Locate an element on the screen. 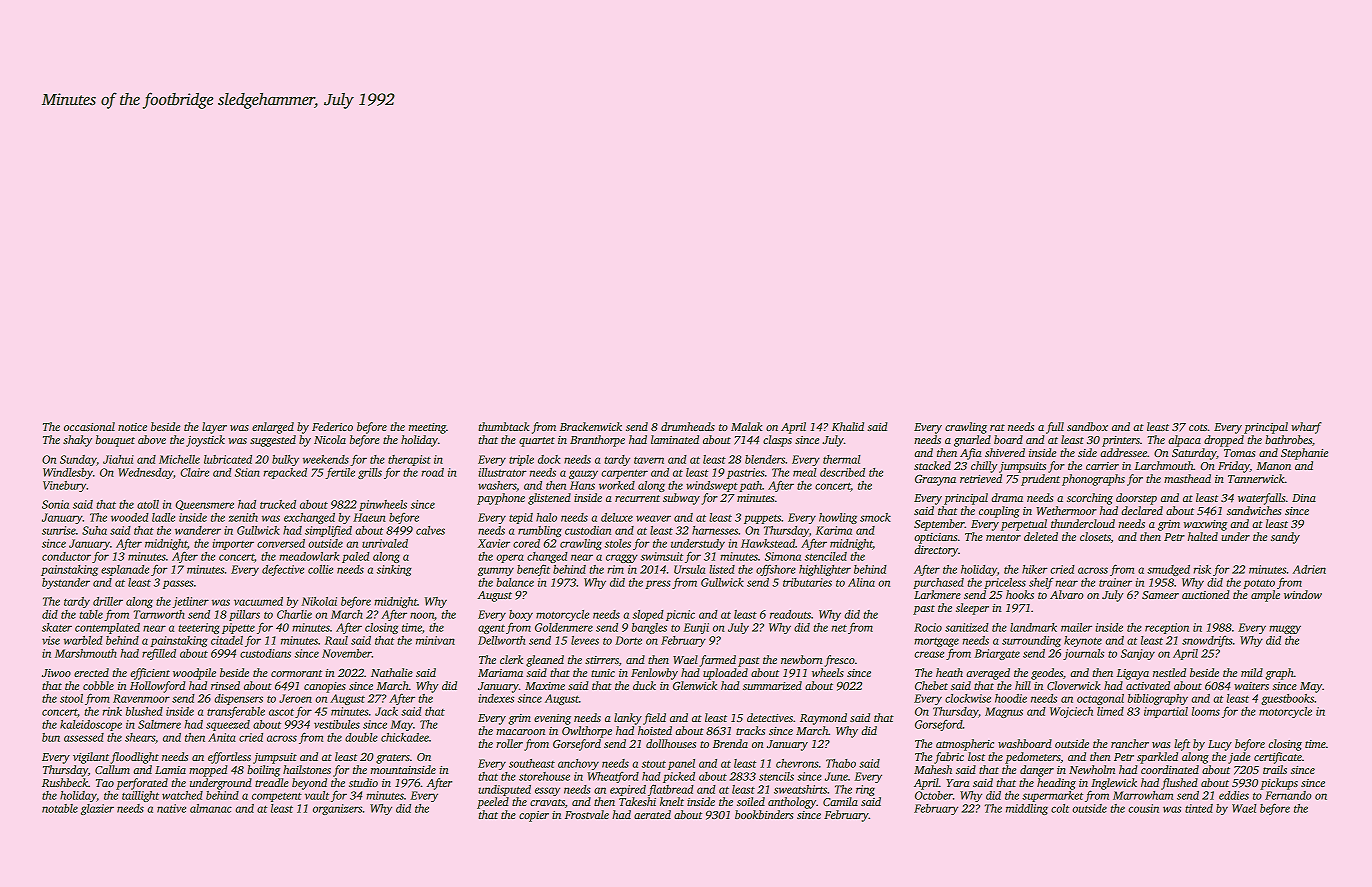 This screenshot has height=887, width=1372. wharf is located at coordinates (1306, 428).
